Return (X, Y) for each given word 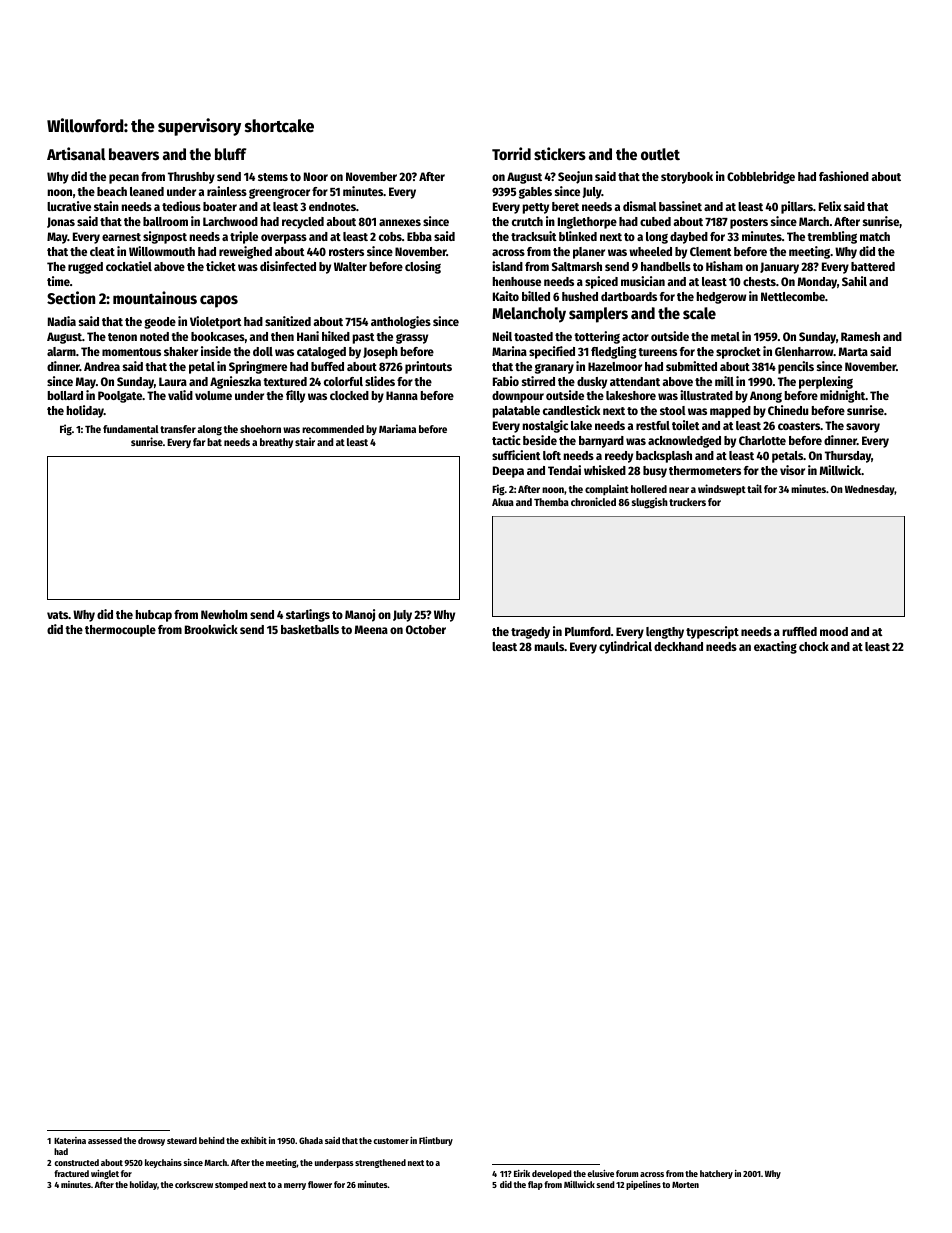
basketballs (310, 629)
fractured (71, 1173)
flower (320, 1184)
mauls (549, 646)
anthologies (401, 322)
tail (754, 488)
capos (219, 301)
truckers (687, 502)
